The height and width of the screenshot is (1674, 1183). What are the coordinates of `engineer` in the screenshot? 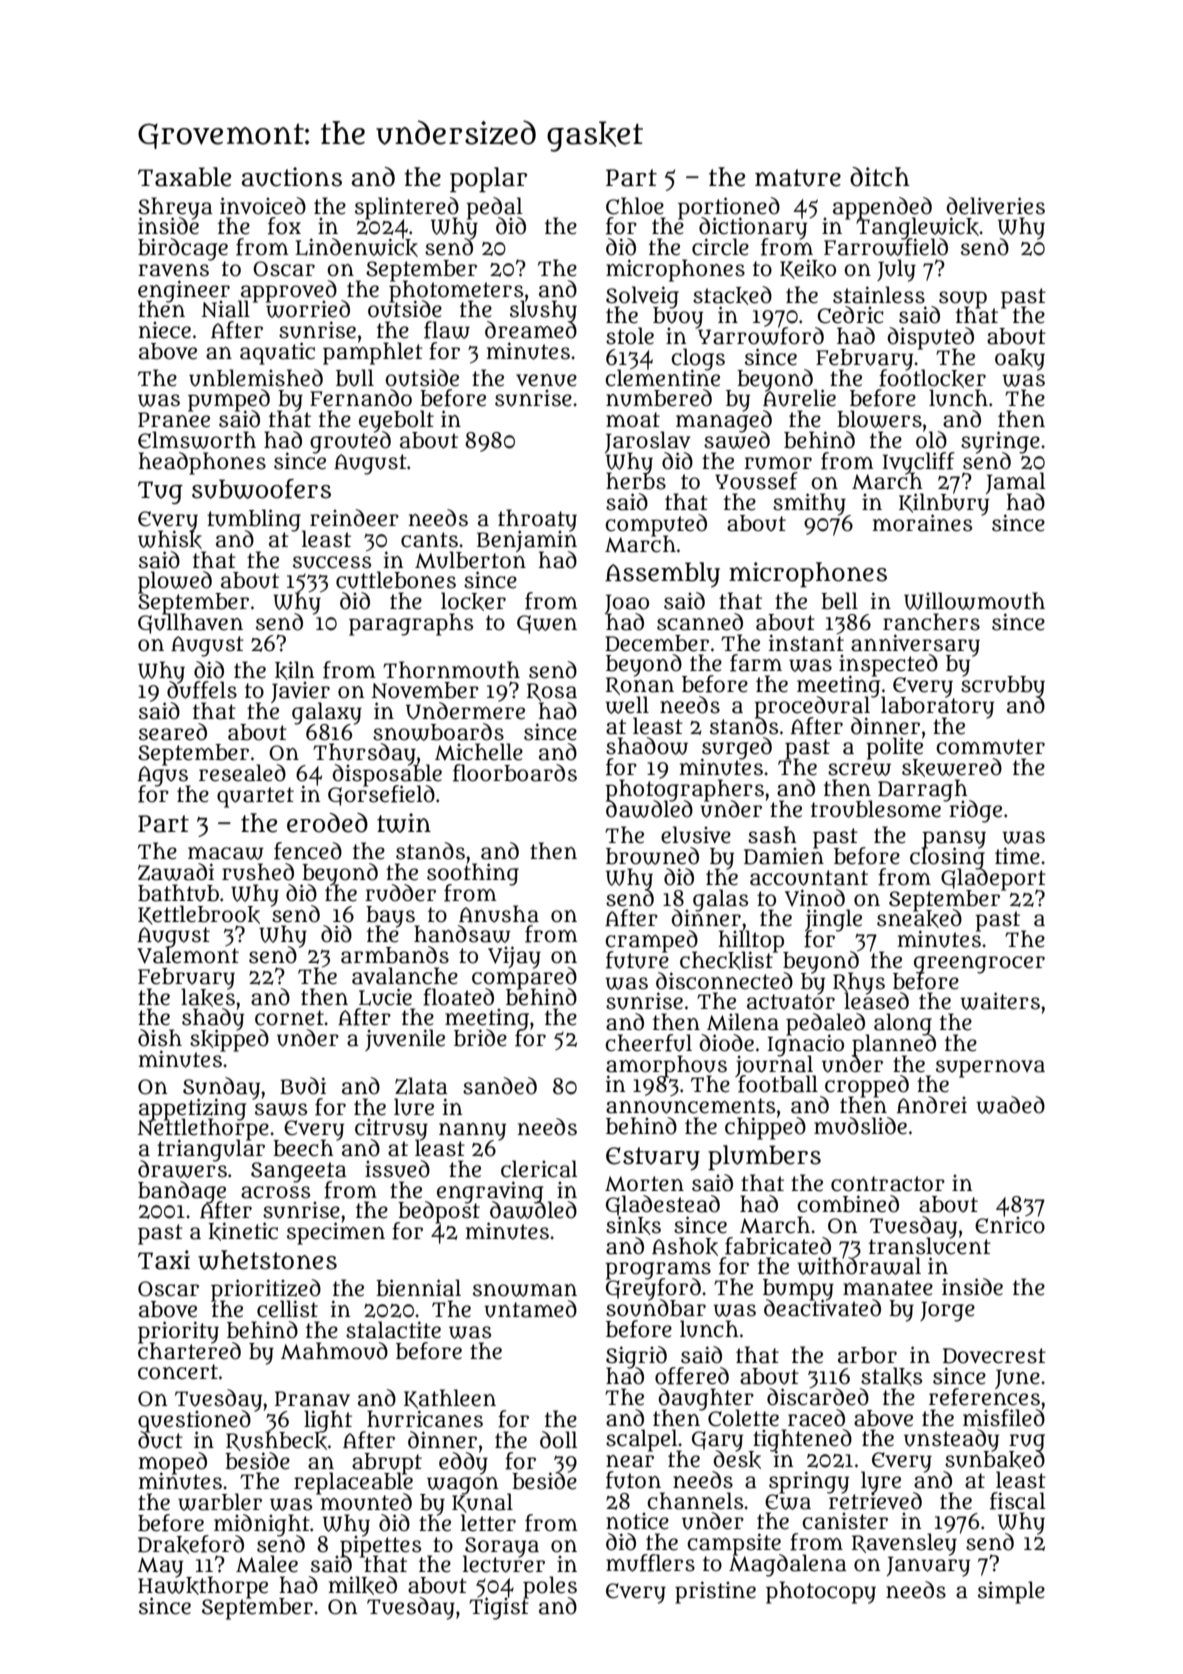 It's located at (184, 290).
